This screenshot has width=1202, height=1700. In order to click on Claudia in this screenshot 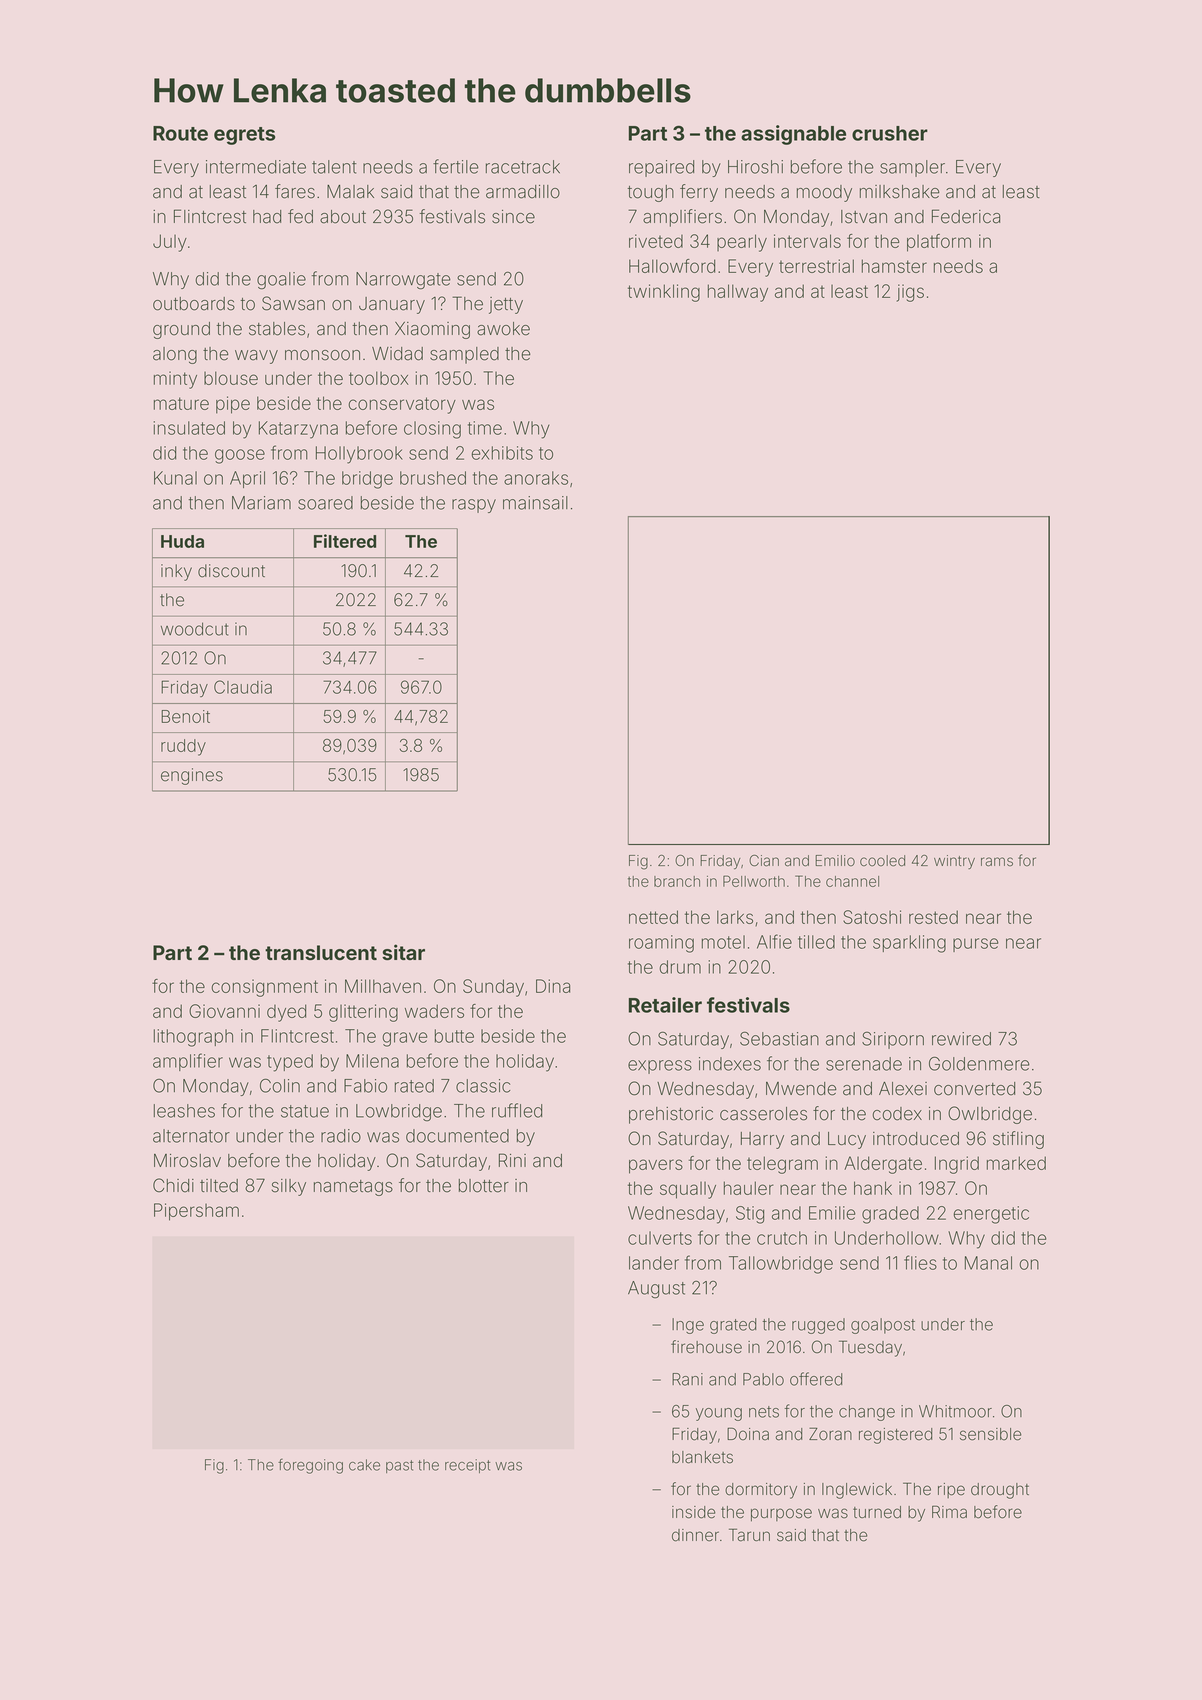, I will do `click(243, 687)`.
